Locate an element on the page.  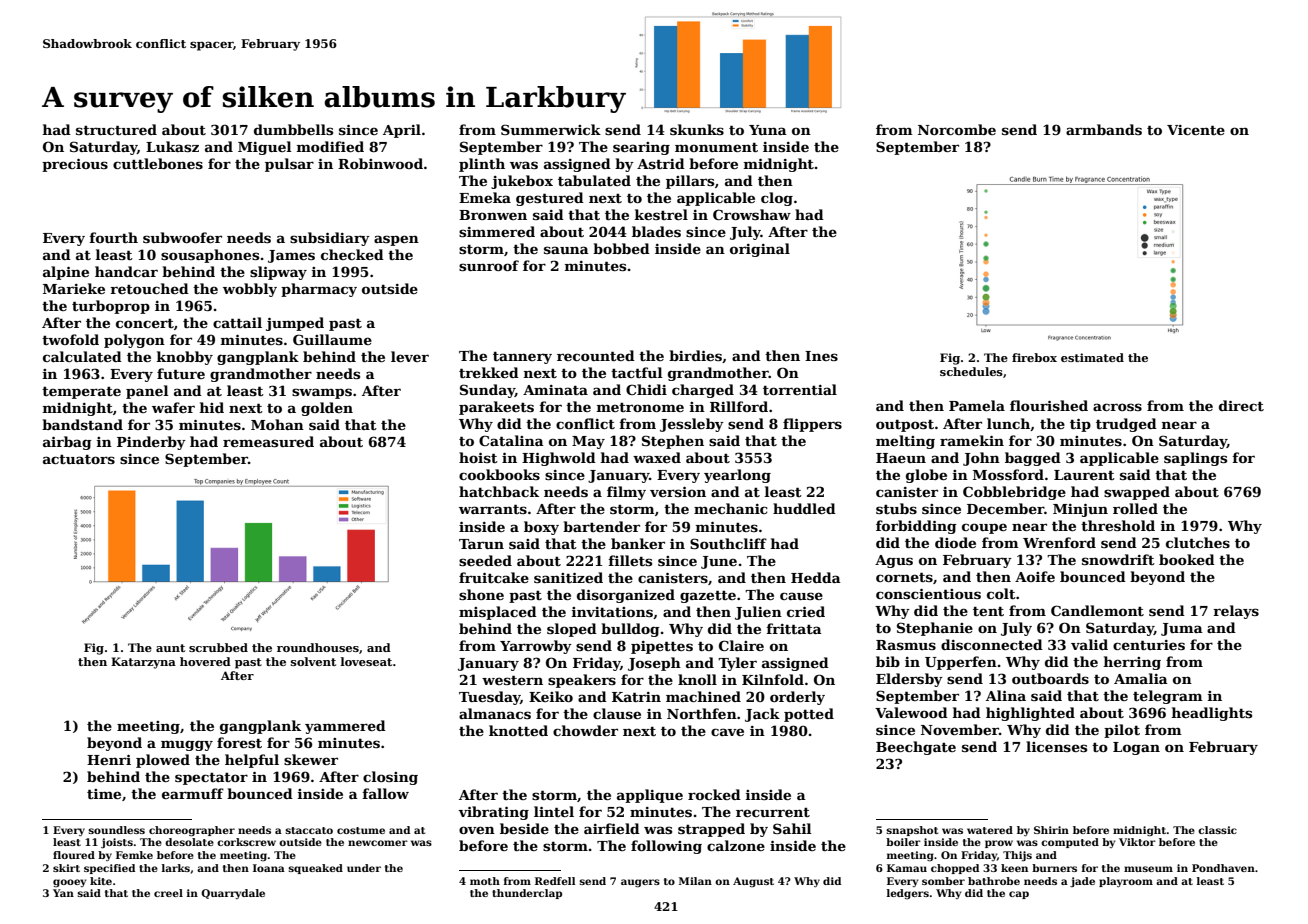
actuators is located at coordinates (79, 459).
